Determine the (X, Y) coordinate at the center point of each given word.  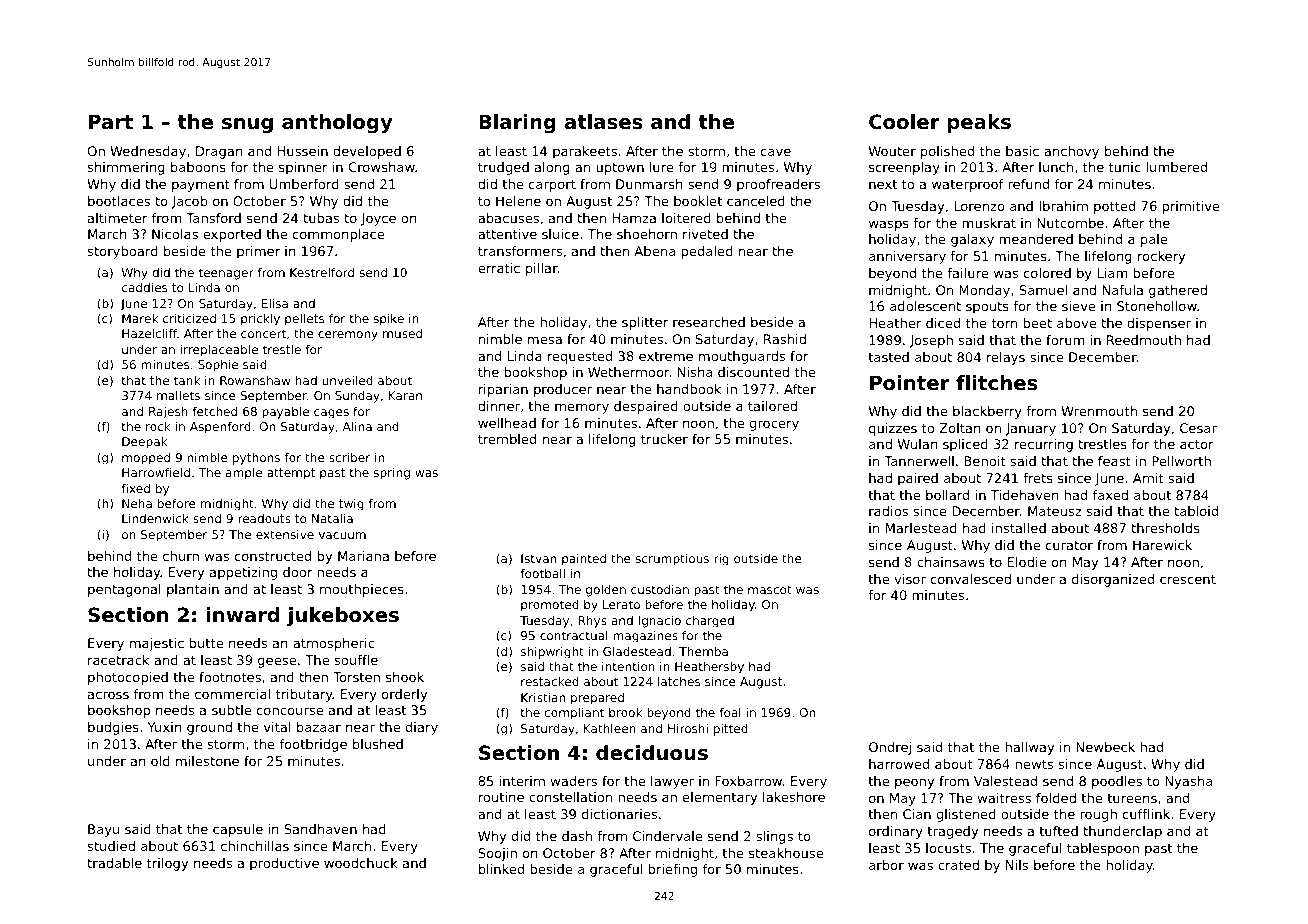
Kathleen (610, 728)
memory (582, 408)
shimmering (126, 168)
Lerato (621, 604)
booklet (698, 201)
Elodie (1027, 562)
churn (181, 556)
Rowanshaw (255, 380)
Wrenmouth (1099, 411)
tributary (304, 695)
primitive (1191, 207)
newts (1034, 764)
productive (284, 864)
